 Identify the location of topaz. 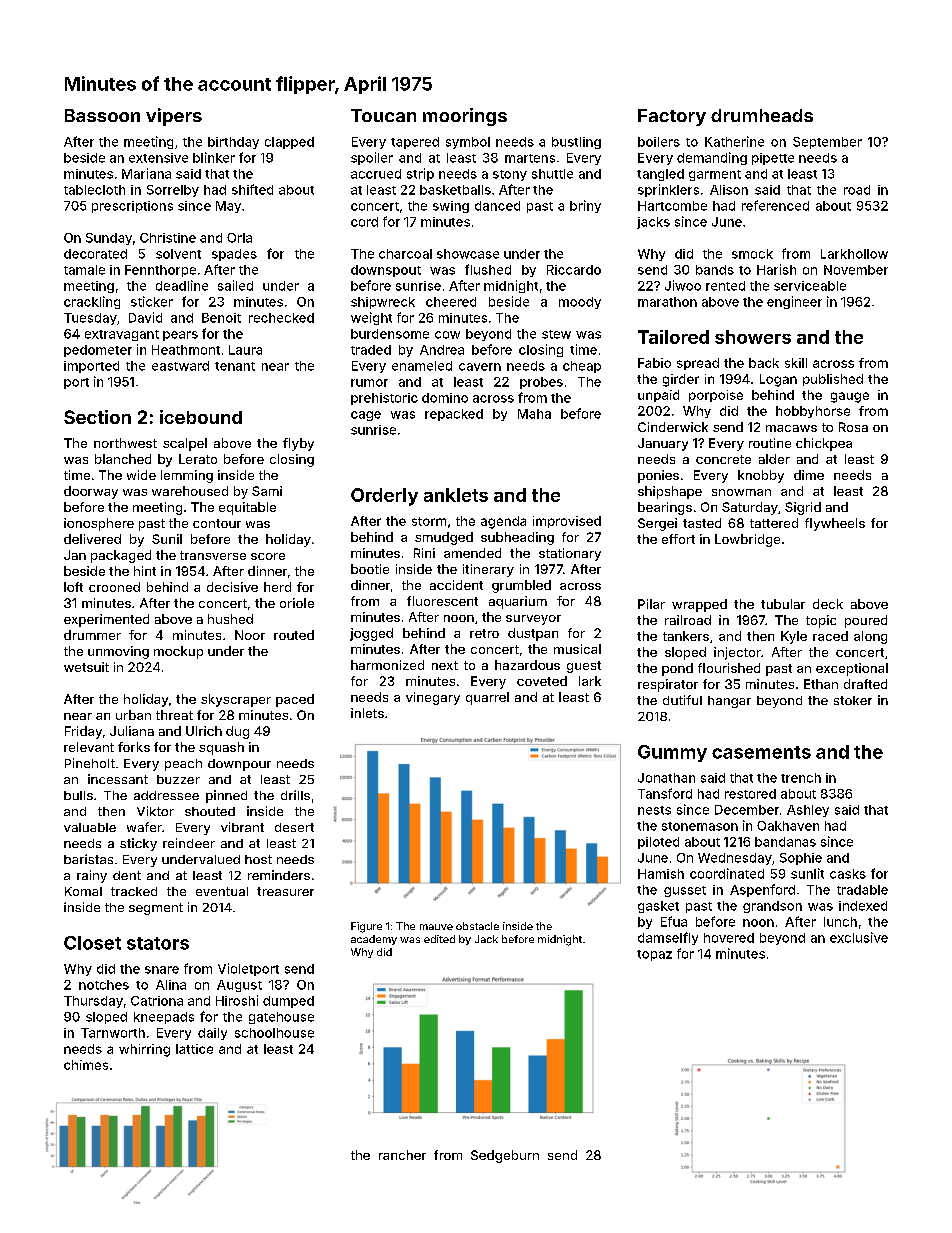
(654, 955).
